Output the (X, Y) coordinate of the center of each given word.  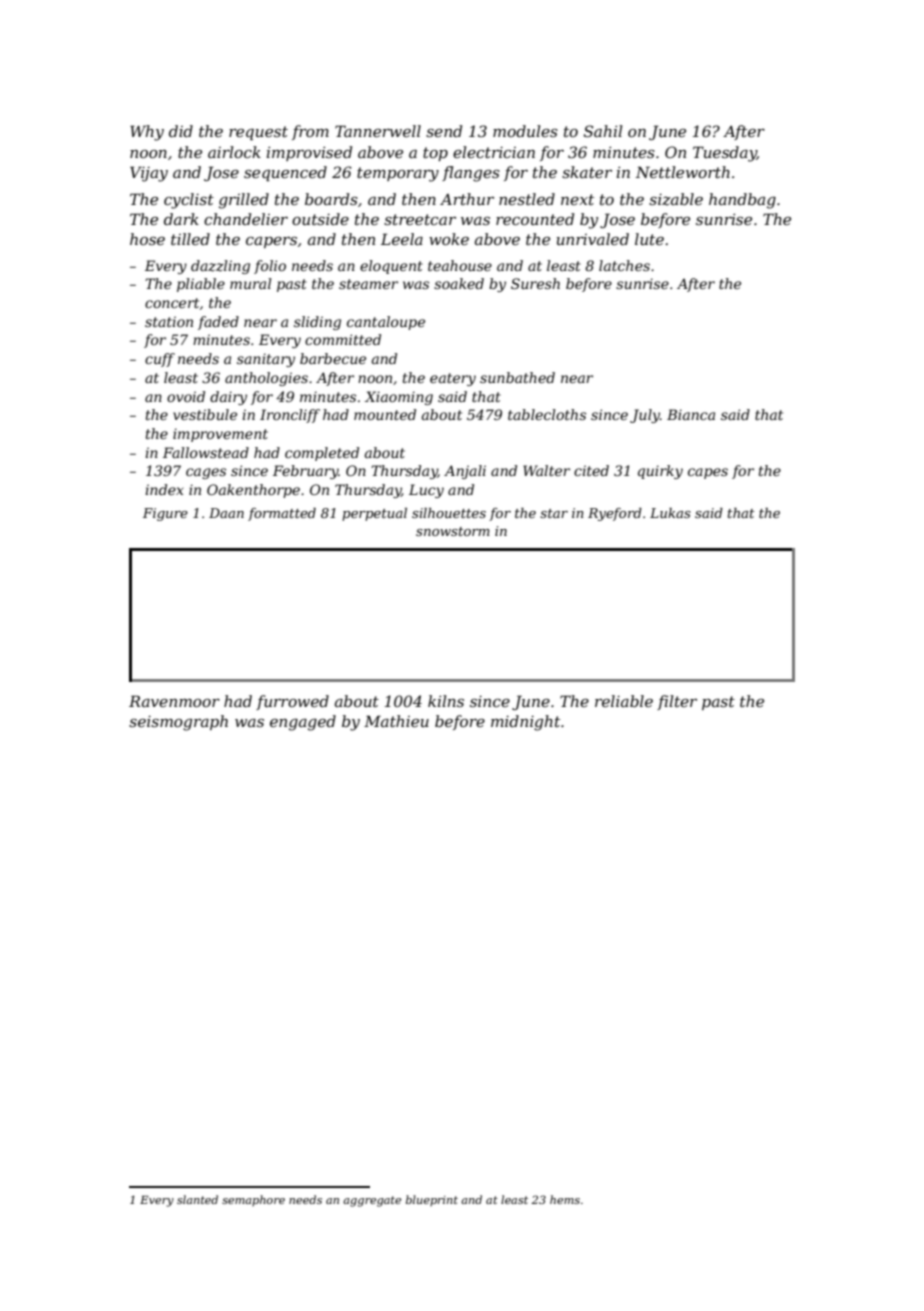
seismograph (178, 723)
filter (677, 702)
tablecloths (547, 414)
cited (591, 470)
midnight (525, 723)
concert (172, 303)
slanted (197, 1199)
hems (565, 1199)
